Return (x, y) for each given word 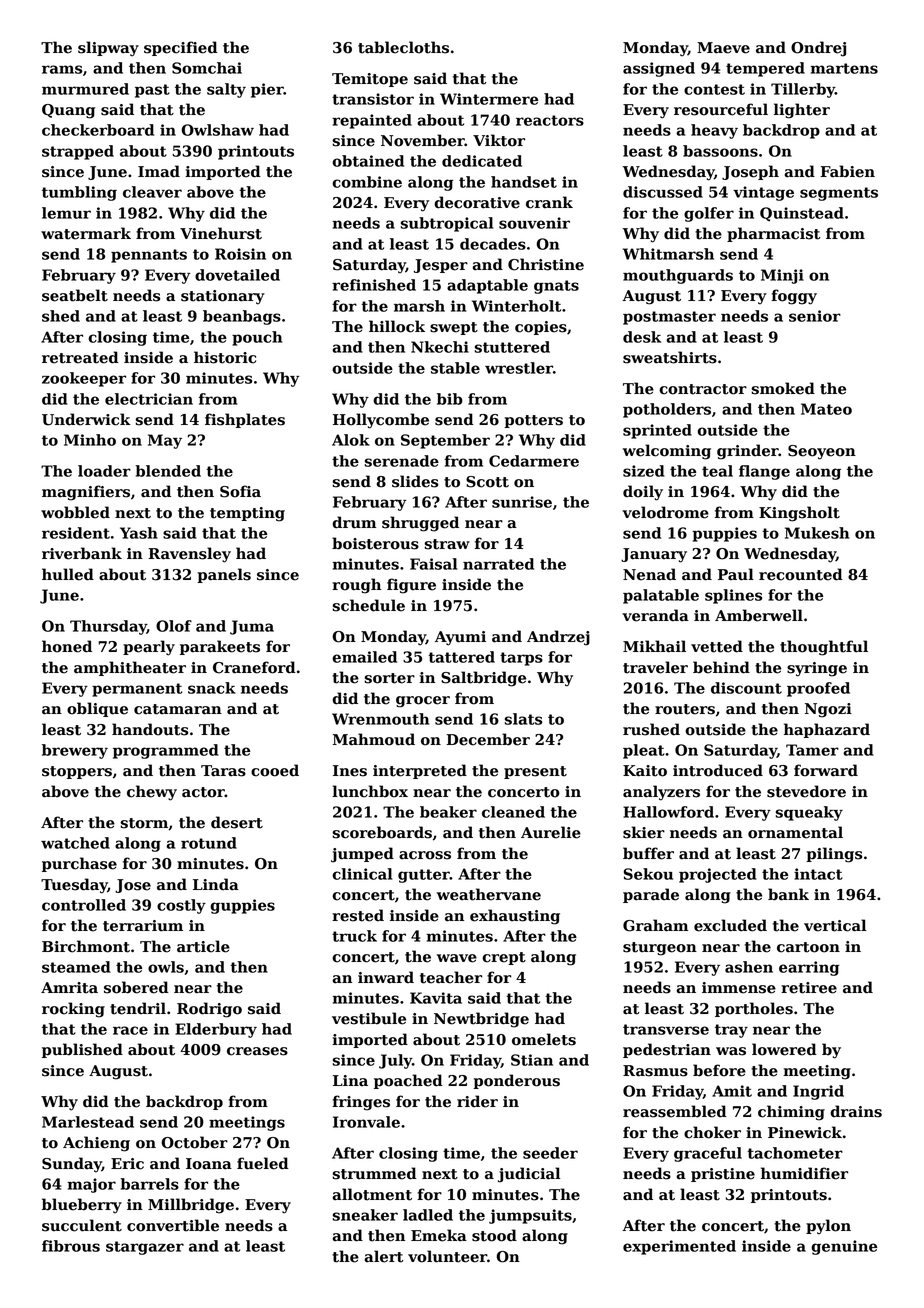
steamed (76, 967)
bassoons (720, 151)
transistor (373, 99)
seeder (550, 1153)
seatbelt (75, 295)
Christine (546, 264)
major (91, 1185)
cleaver (152, 192)
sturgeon (660, 949)
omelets (544, 1039)
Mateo (826, 409)
